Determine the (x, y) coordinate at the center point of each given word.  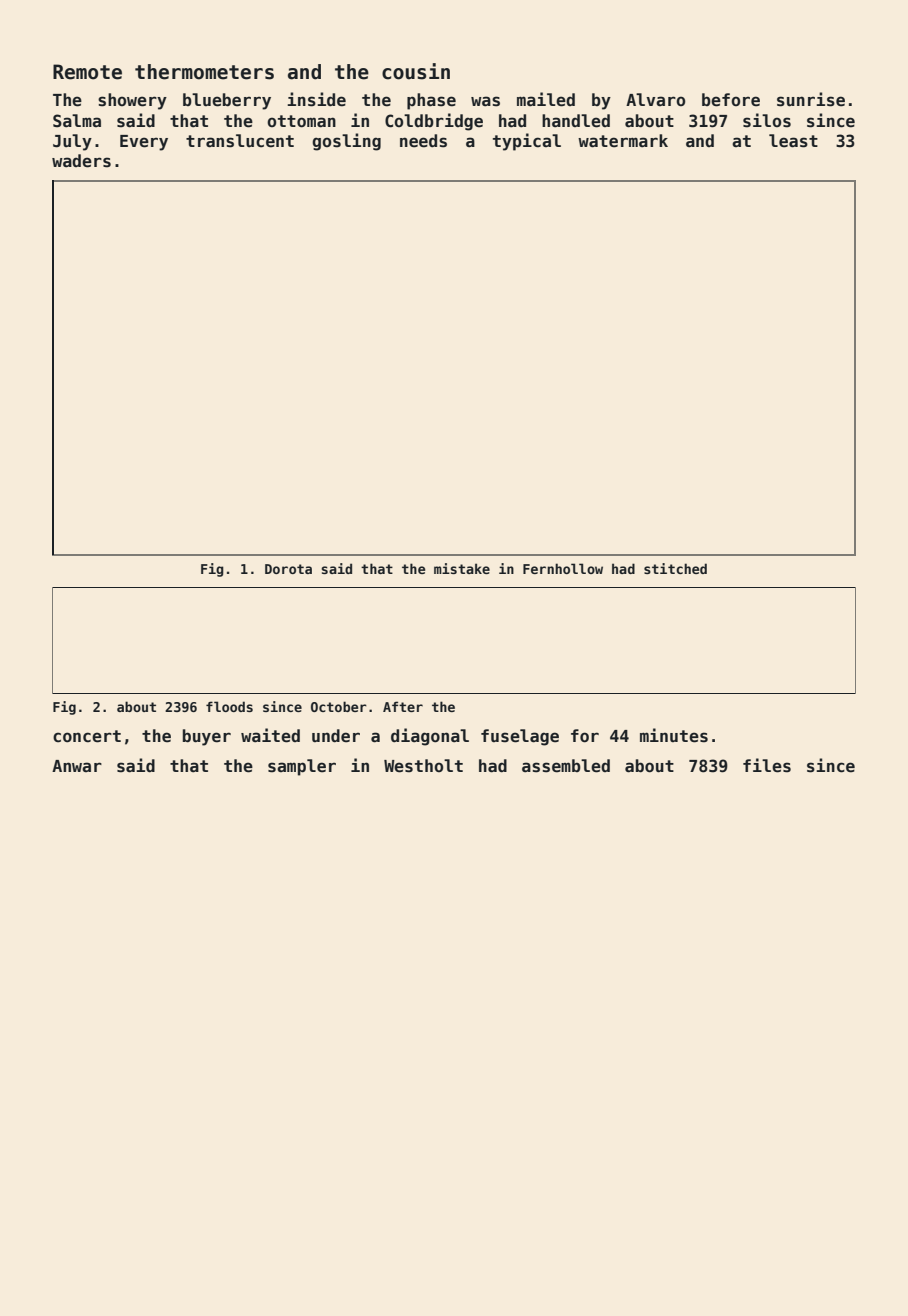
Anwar (77, 766)
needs (423, 141)
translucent (240, 141)
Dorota (288, 569)
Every (144, 143)
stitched (675, 568)
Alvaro (655, 99)
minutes (674, 735)
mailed (546, 99)
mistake (462, 568)
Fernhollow (563, 568)
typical (527, 142)
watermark (623, 141)
